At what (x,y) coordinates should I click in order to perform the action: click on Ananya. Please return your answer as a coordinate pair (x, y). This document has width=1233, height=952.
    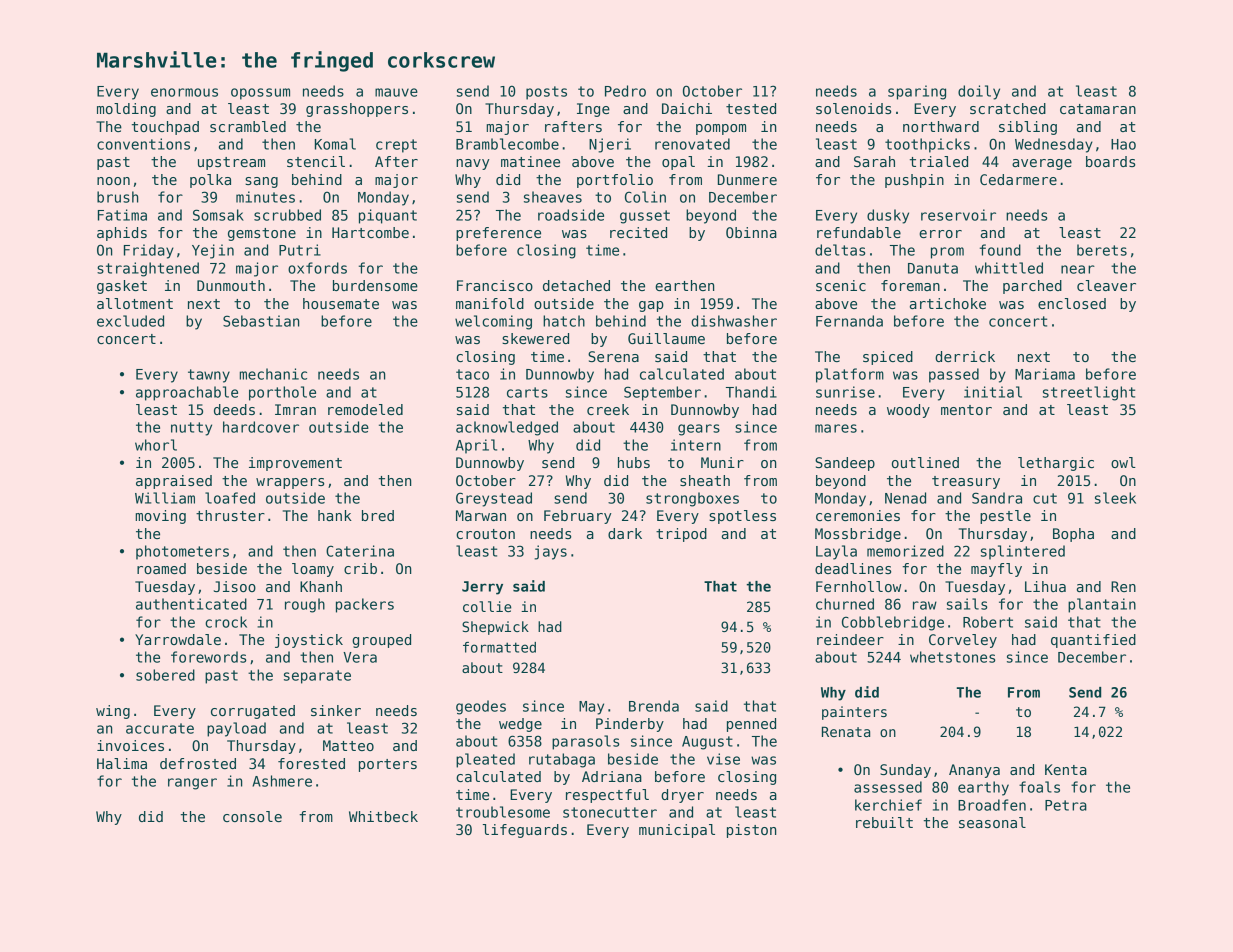
    Looking at the image, I should click on (974, 771).
